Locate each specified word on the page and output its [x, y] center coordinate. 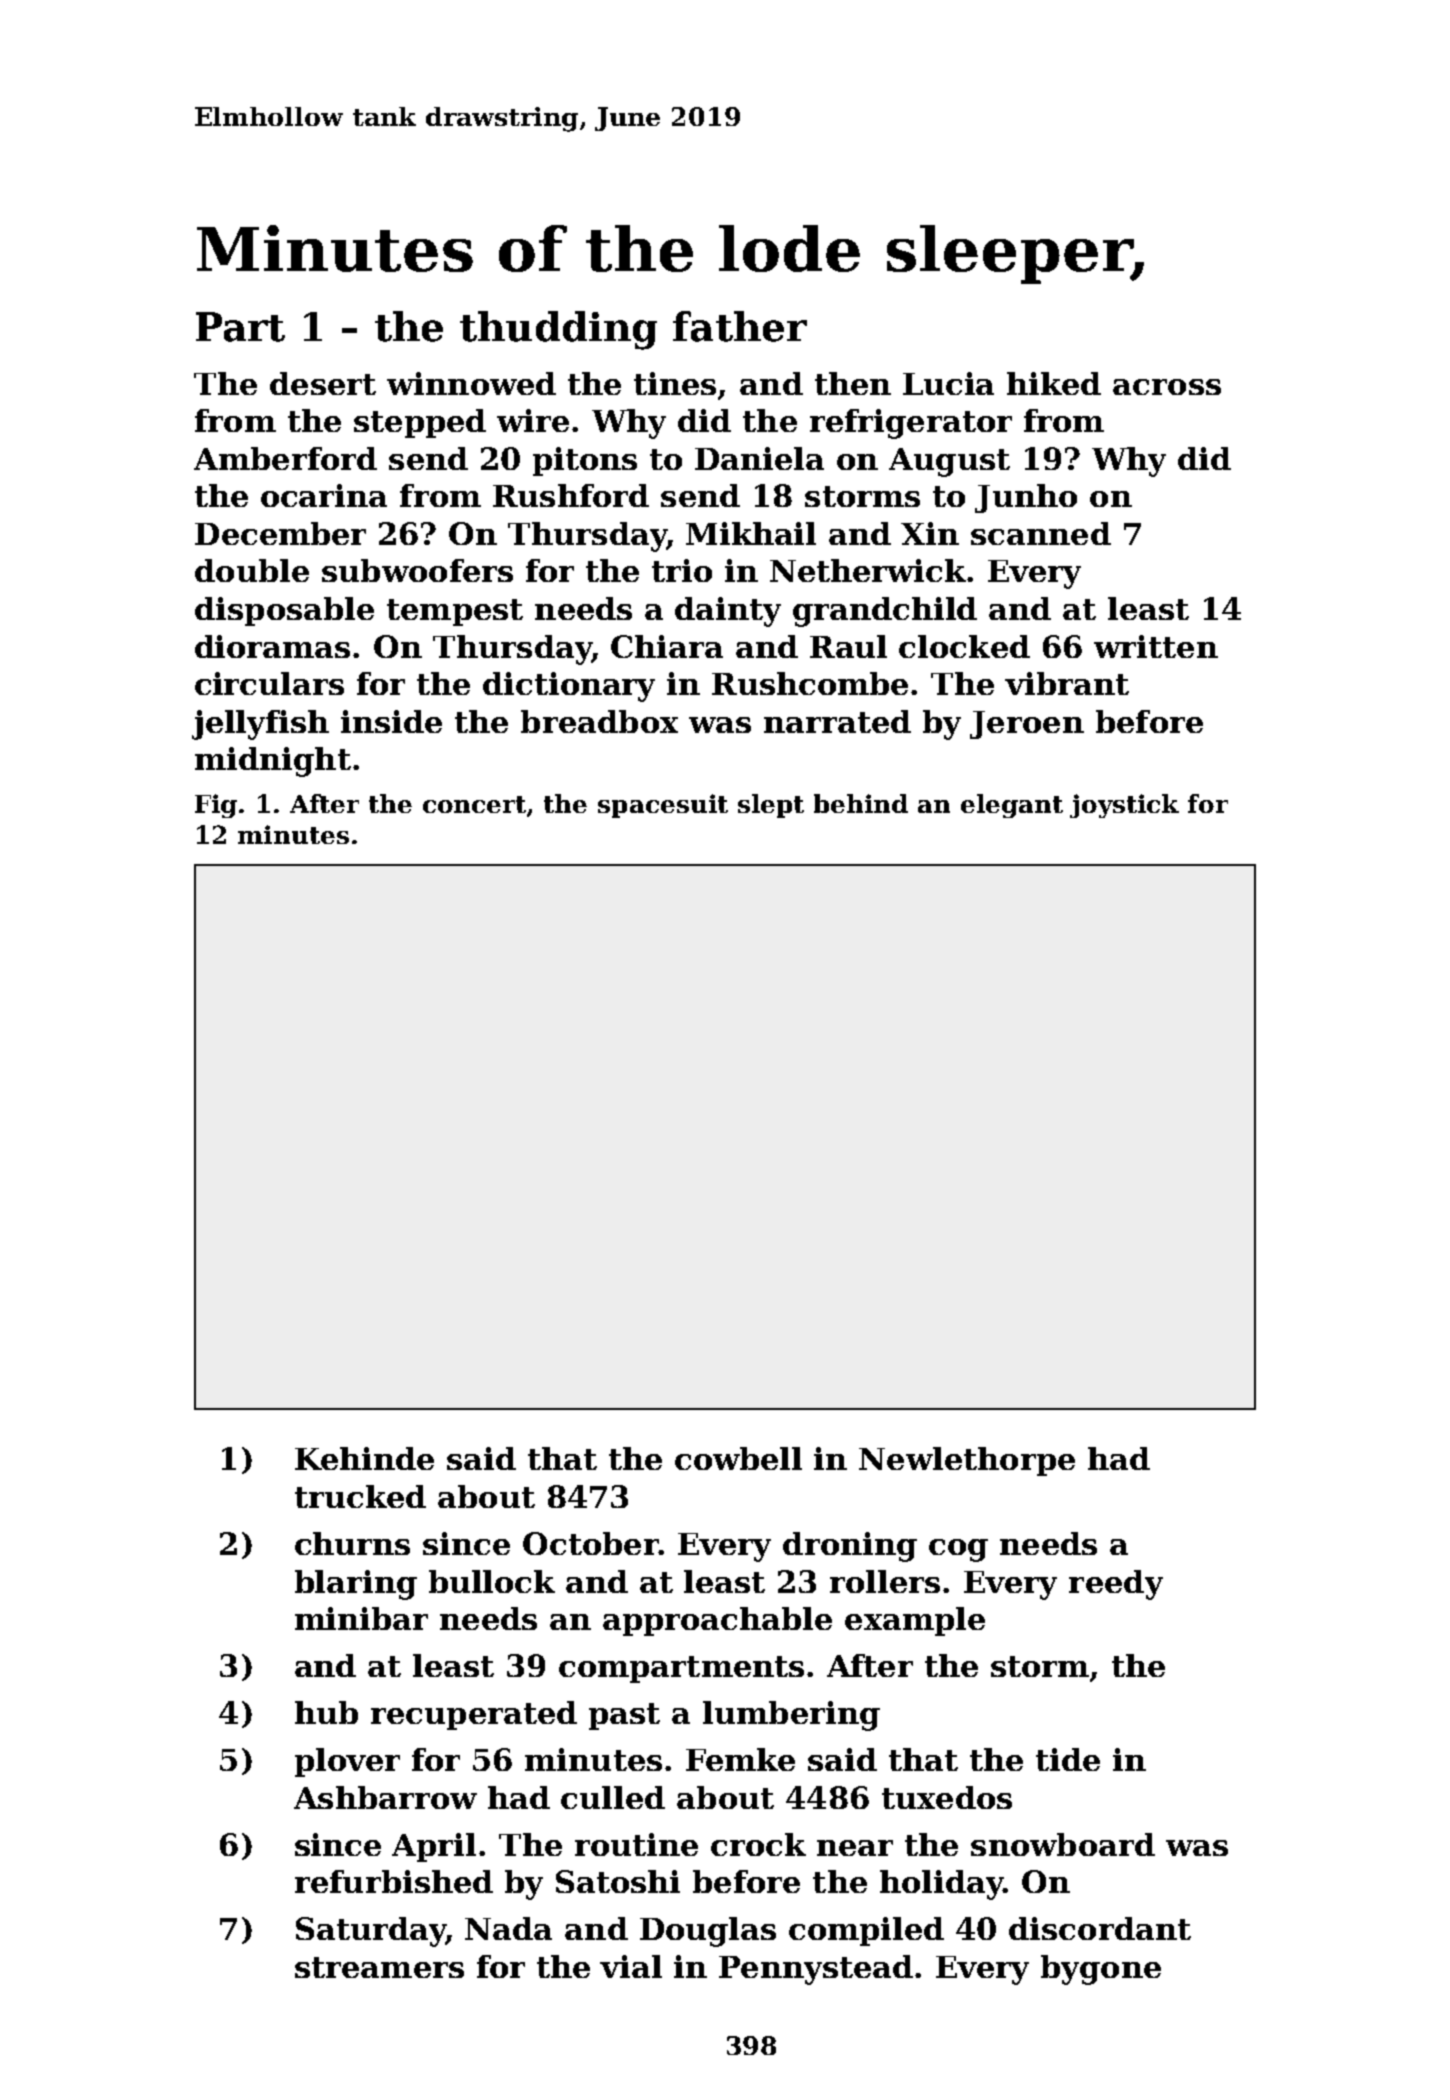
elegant [1012, 806]
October [591, 1543]
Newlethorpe [967, 1461]
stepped [420, 423]
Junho [1026, 498]
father [740, 326]
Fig [216, 806]
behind [861, 803]
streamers [379, 1967]
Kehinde [364, 1458]
